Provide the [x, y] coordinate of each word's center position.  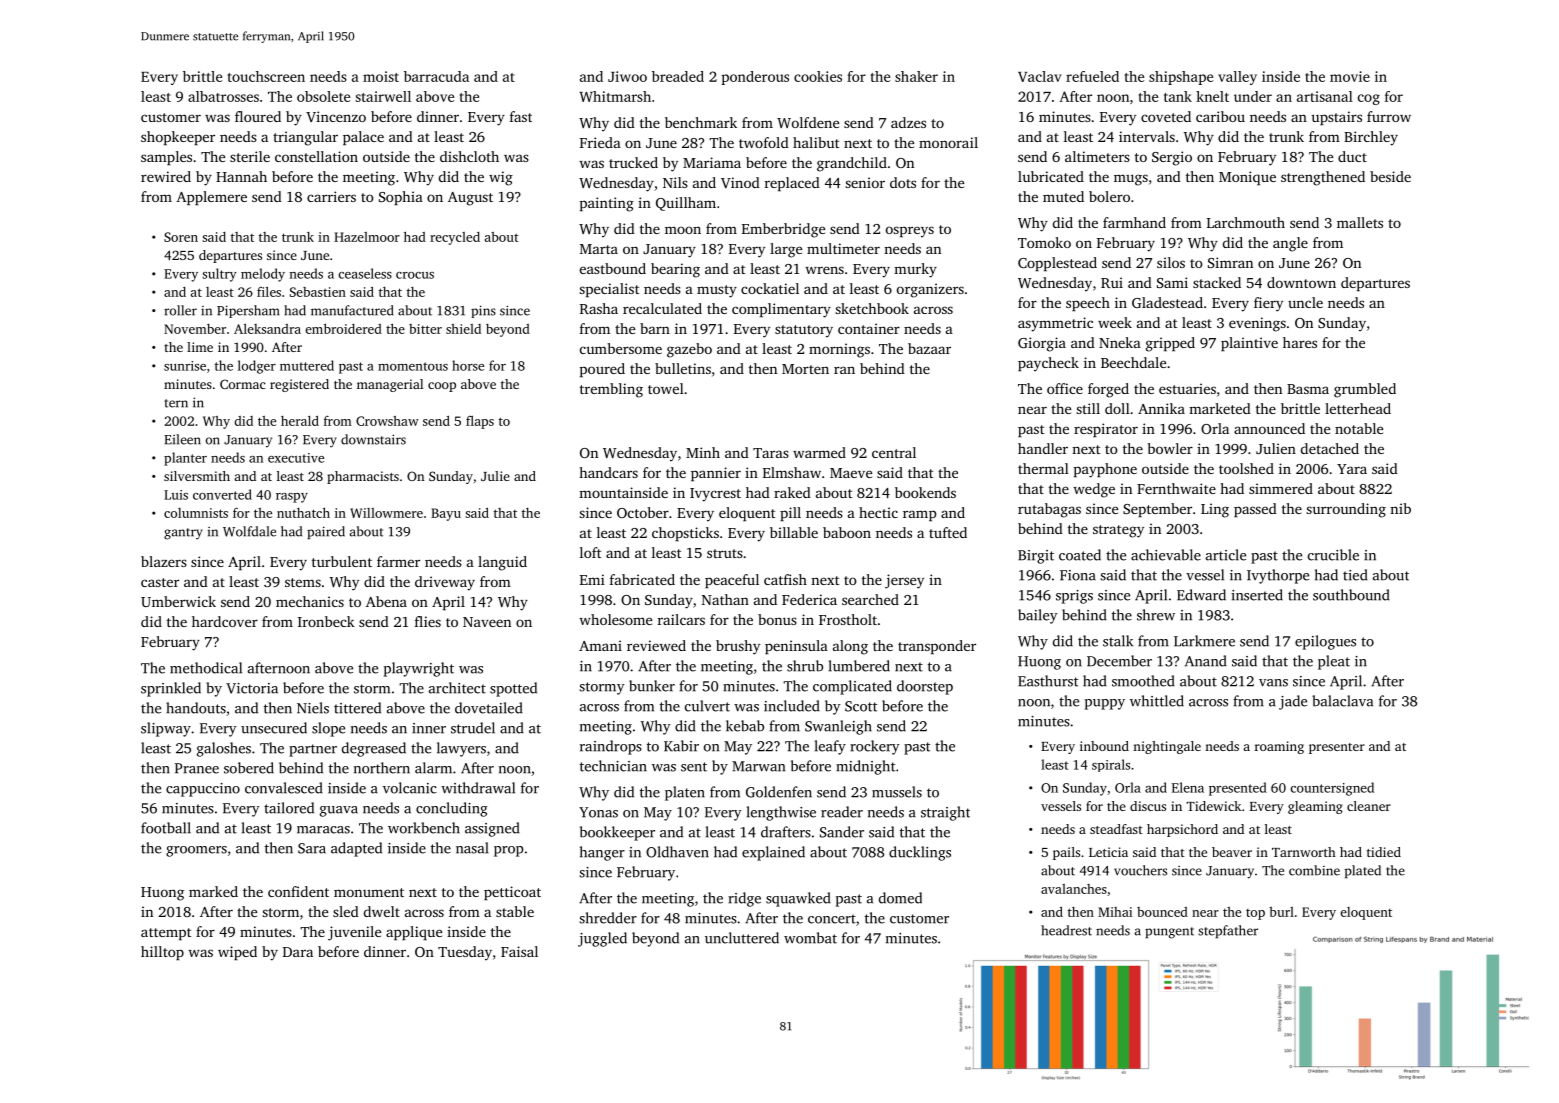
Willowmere [386, 513]
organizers [930, 290]
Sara [312, 848]
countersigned [1332, 789]
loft [591, 552]
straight [945, 813]
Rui [1112, 282]
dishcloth [469, 156]
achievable [1166, 555]
